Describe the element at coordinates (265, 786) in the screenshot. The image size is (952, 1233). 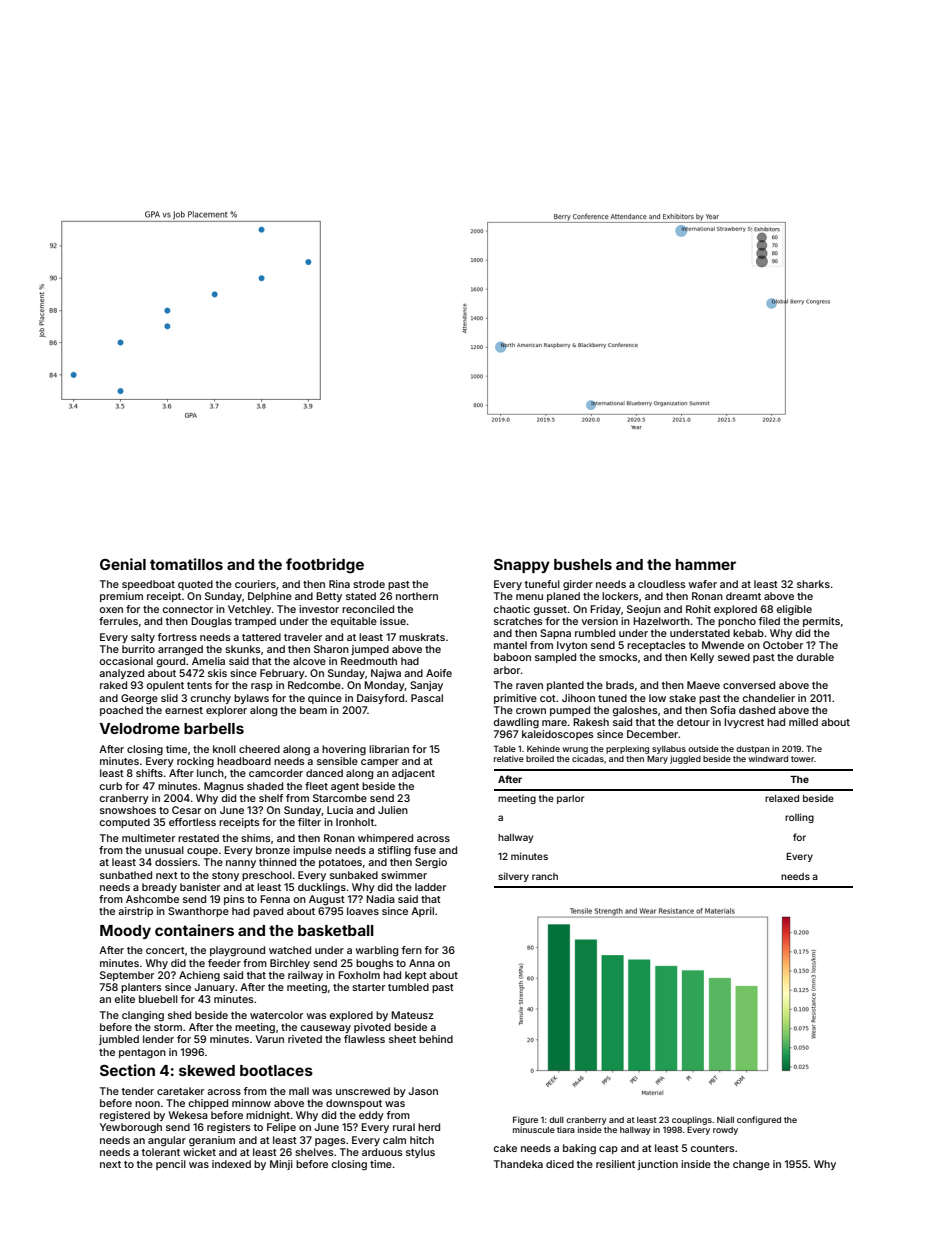
I see `shaded` at that location.
